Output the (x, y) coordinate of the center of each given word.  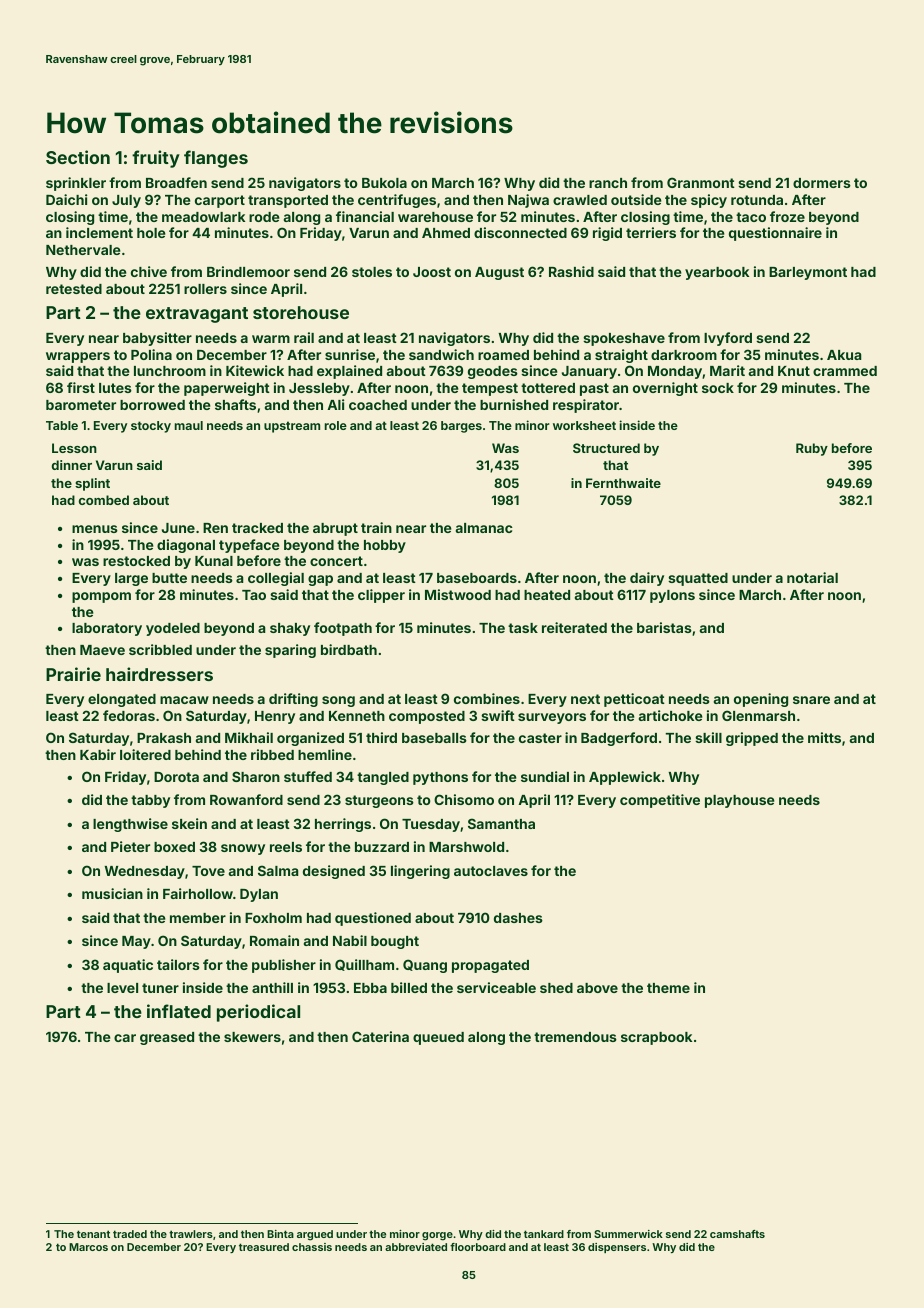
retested (74, 289)
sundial (545, 776)
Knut (794, 371)
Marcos (88, 1247)
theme (668, 988)
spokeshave (624, 339)
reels (286, 847)
